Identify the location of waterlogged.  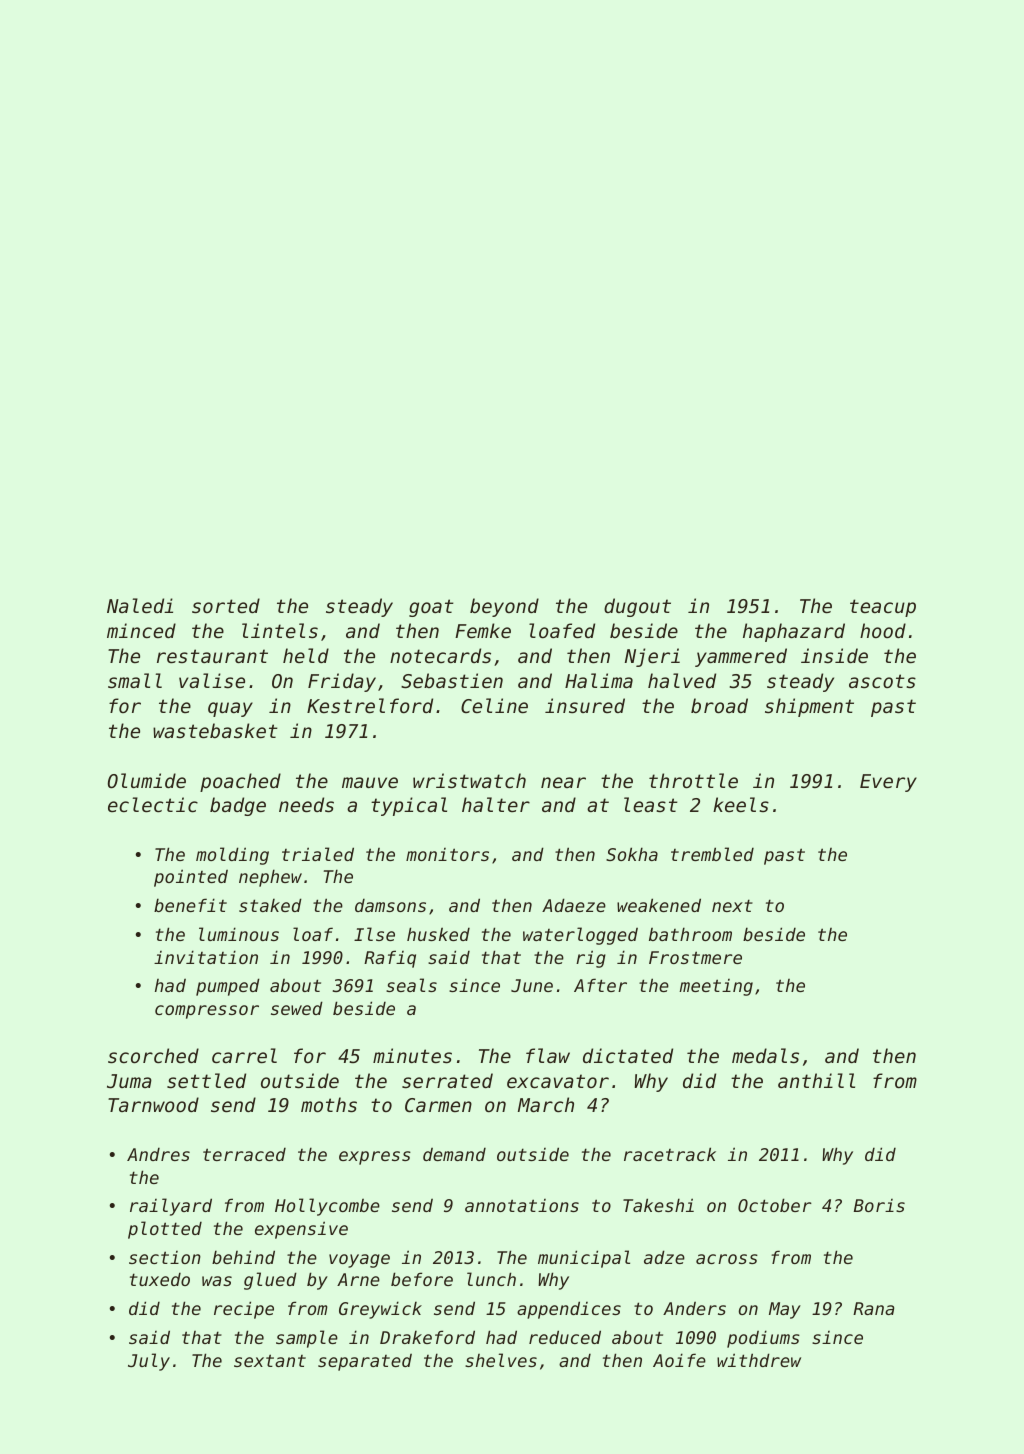
(580, 936).
